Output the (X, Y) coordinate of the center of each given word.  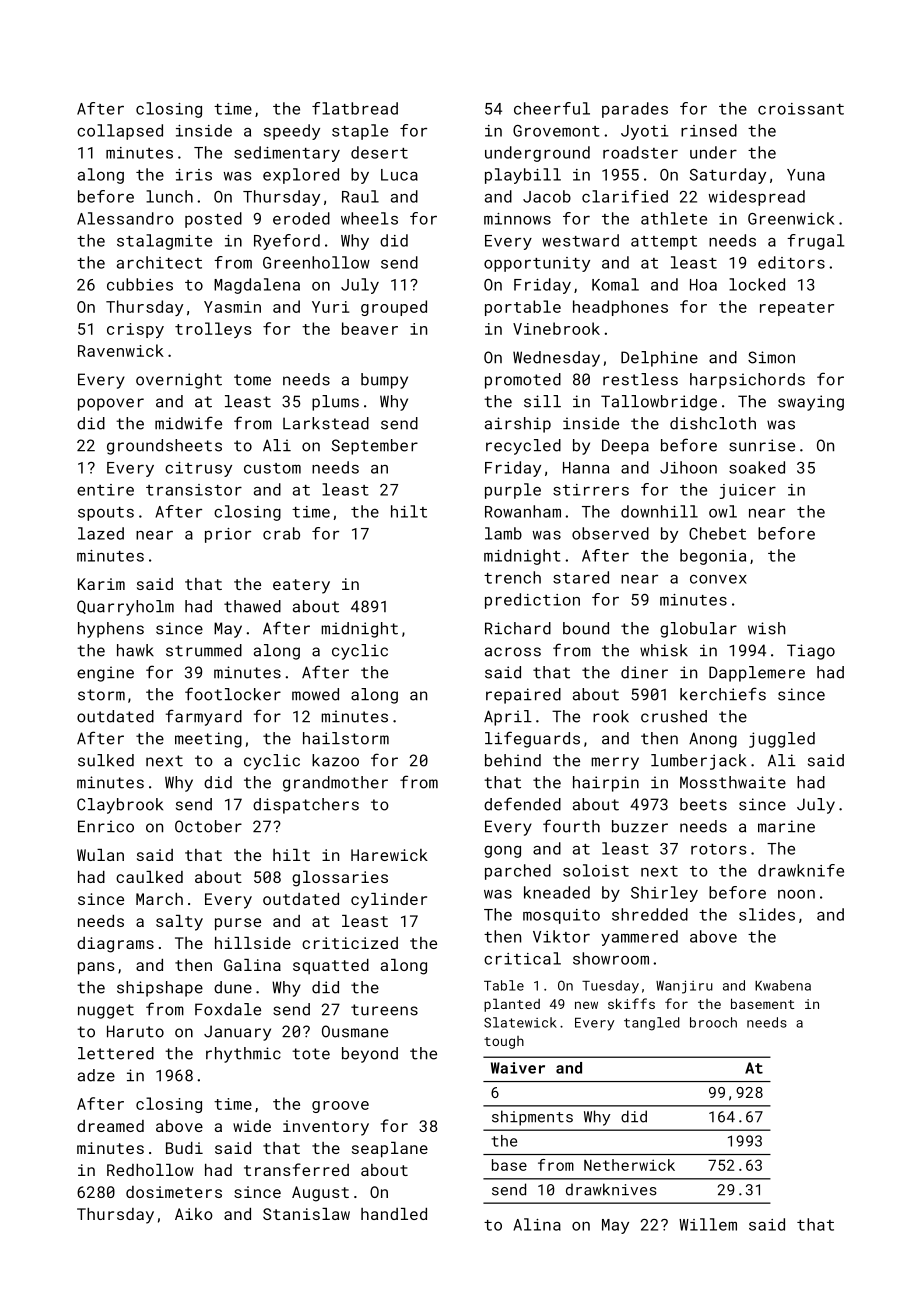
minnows (517, 219)
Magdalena (257, 286)
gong (502, 852)
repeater (797, 309)
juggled (782, 740)
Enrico (106, 826)
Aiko (194, 1214)
